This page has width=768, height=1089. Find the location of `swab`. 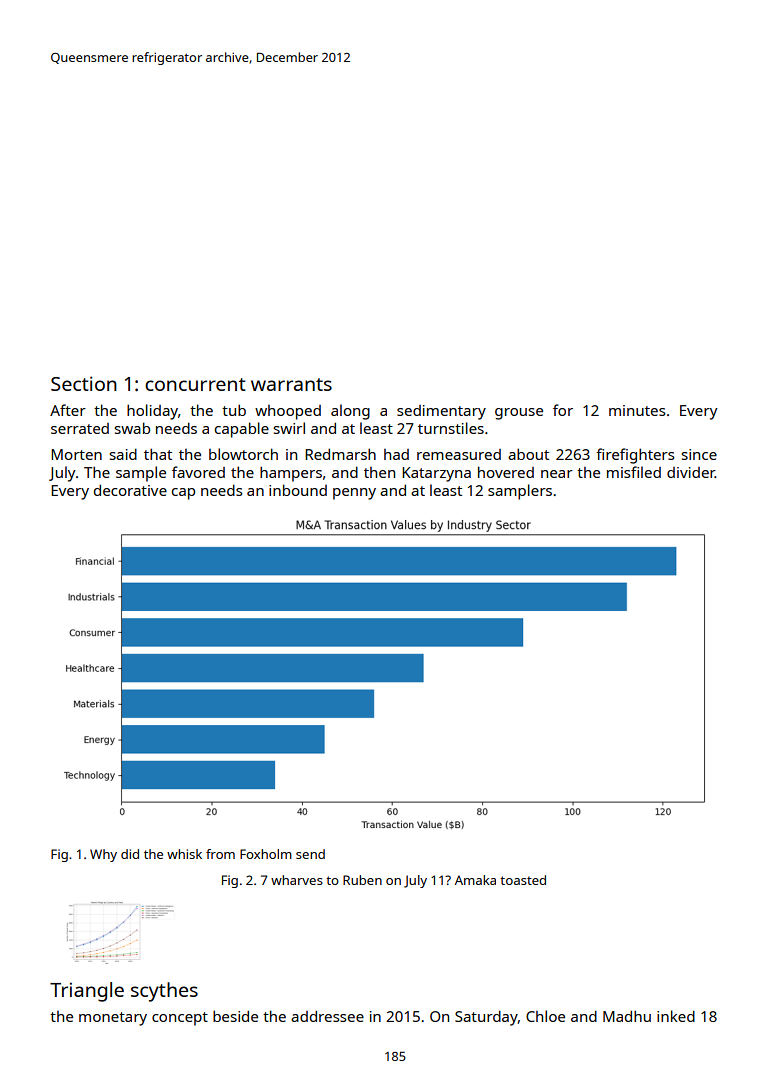

swab is located at coordinates (132, 428).
